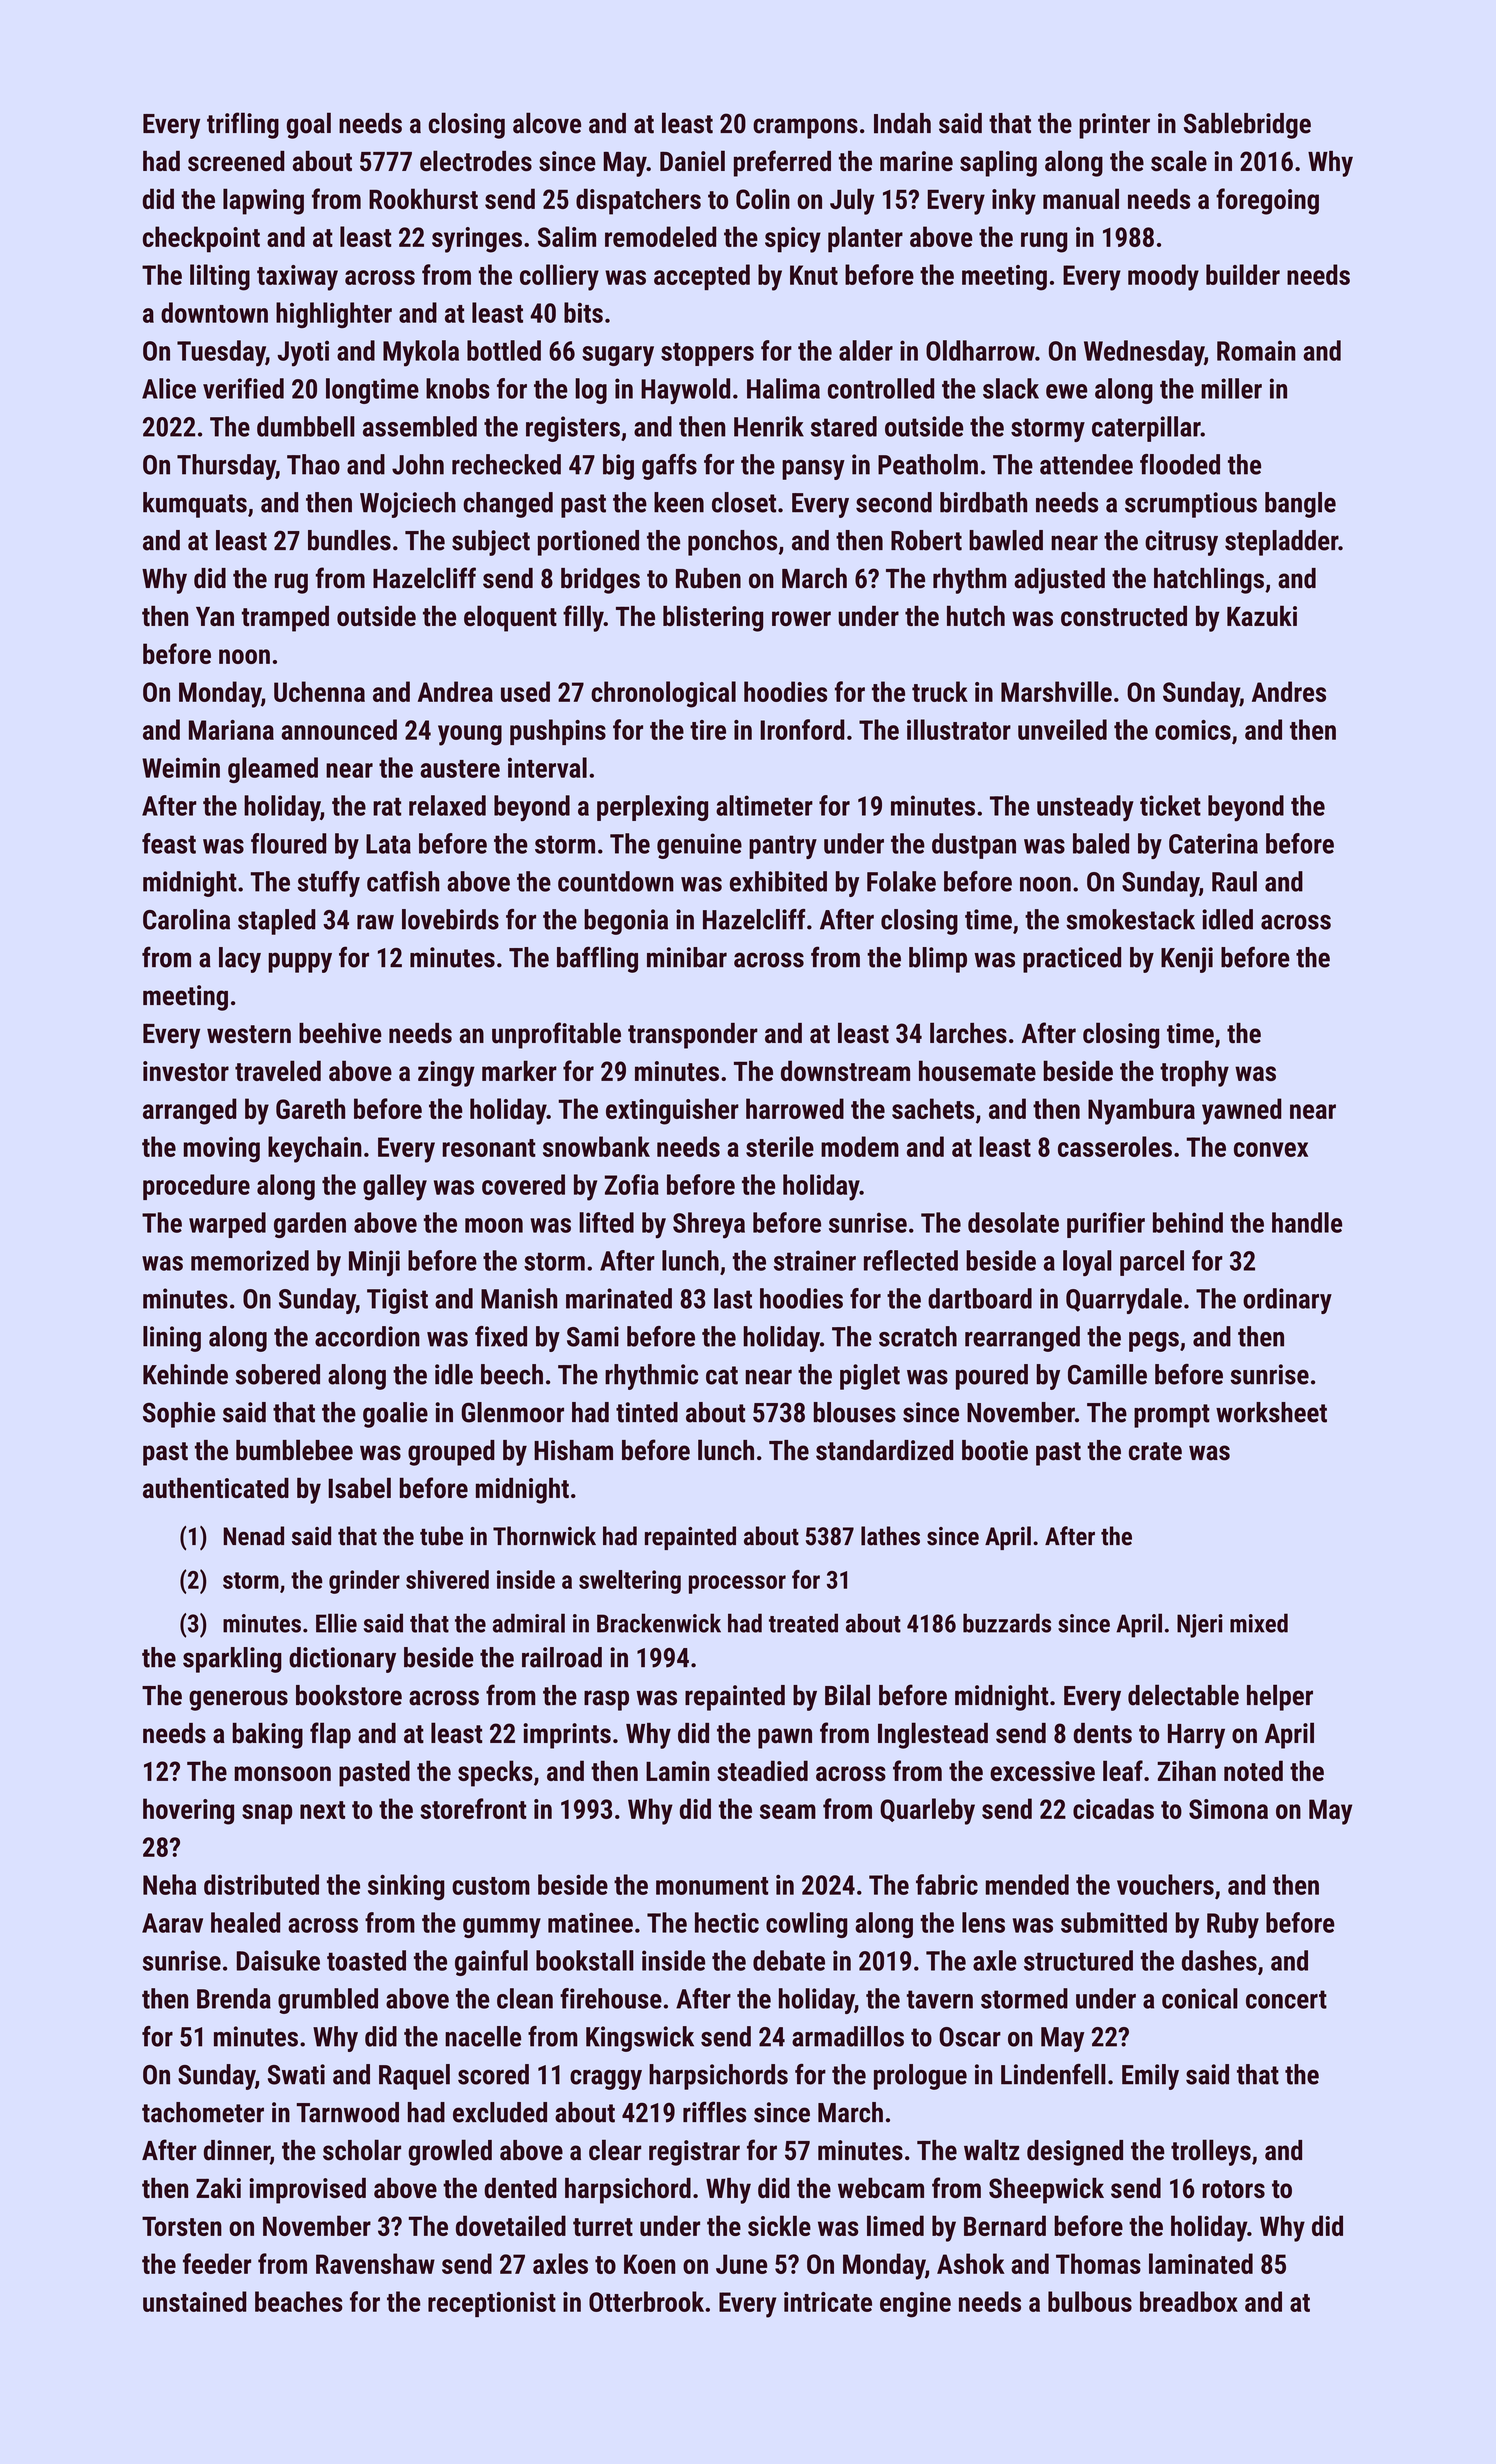  Describe the element at coordinates (1124, 615) in the page. I see `constructed` at that location.
